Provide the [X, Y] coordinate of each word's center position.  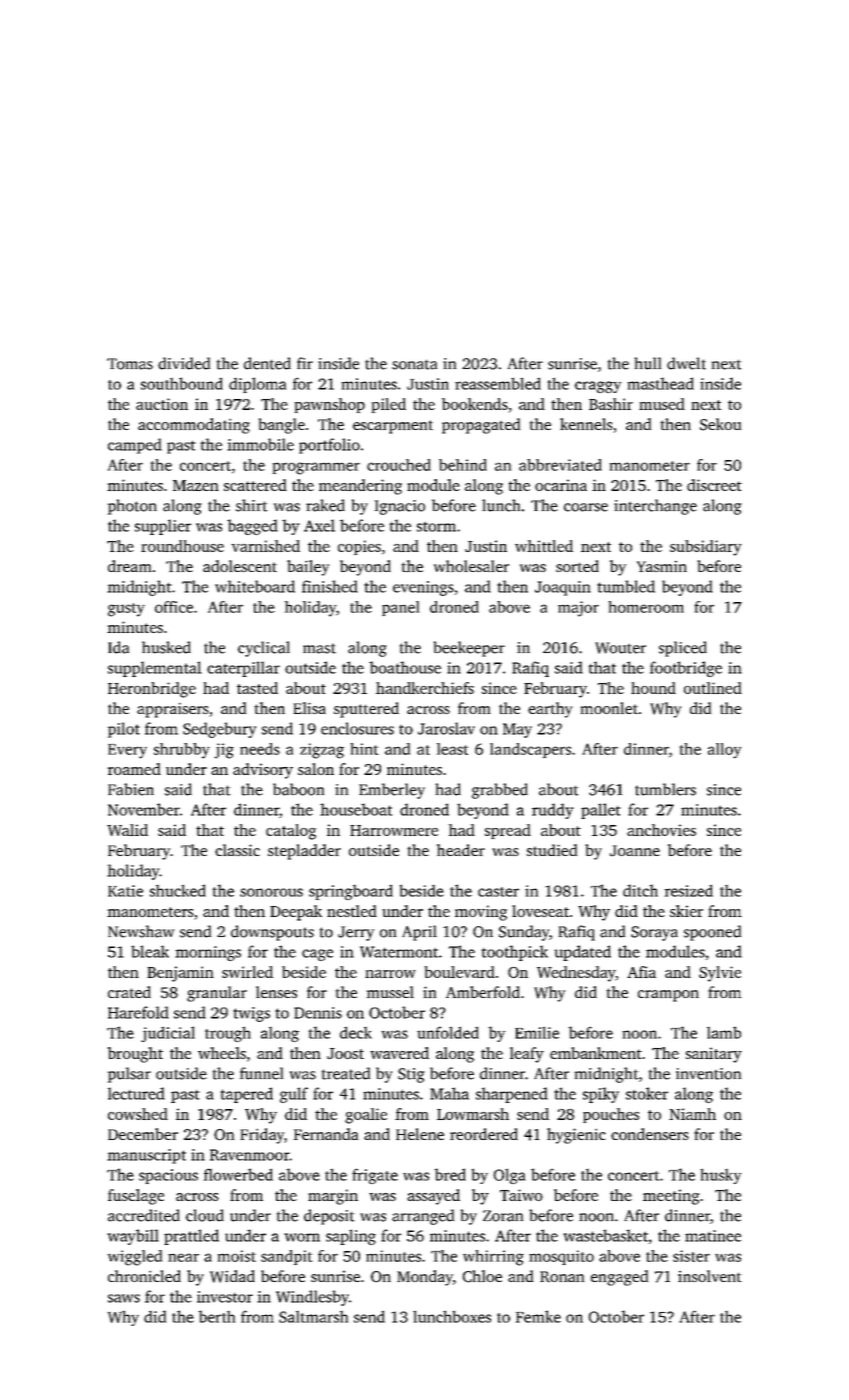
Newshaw [141, 931]
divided [184, 363]
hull [648, 363]
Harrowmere [394, 830]
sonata [414, 365]
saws [124, 1298]
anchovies [661, 830]
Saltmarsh [313, 1317]
